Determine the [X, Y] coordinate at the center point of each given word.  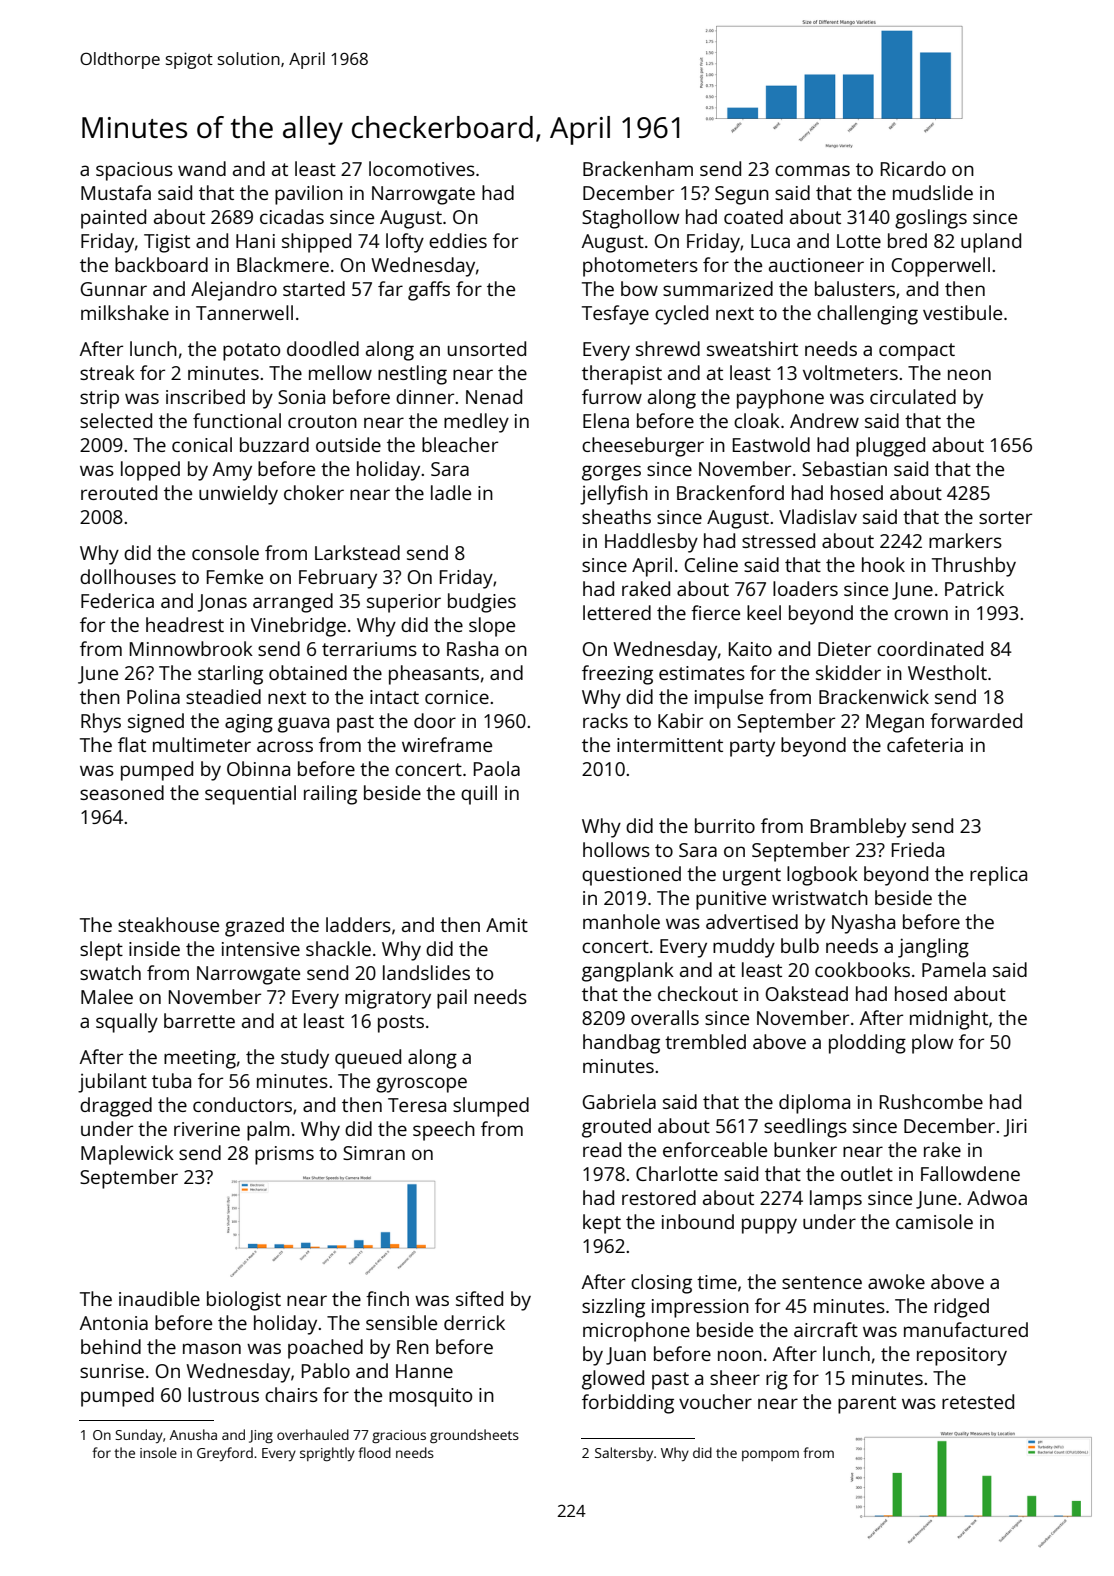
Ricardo [913, 168]
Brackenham [638, 168]
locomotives [422, 168]
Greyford [225, 1454]
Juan [626, 1356]
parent [867, 1405]
